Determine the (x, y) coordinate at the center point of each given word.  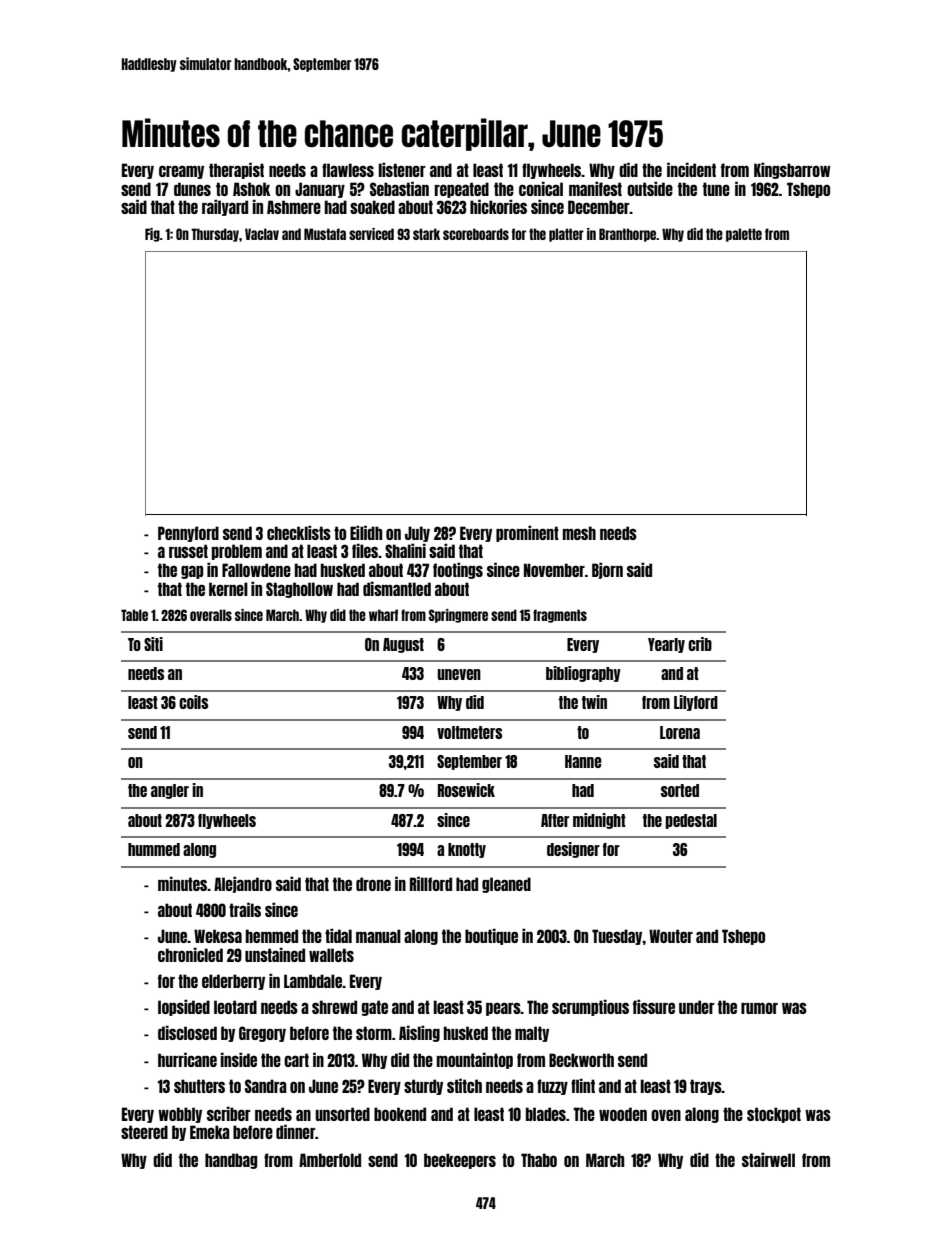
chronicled (190, 954)
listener (402, 169)
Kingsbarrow (792, 170)
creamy (181, 172)
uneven (459, 674)
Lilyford (696, 703)
